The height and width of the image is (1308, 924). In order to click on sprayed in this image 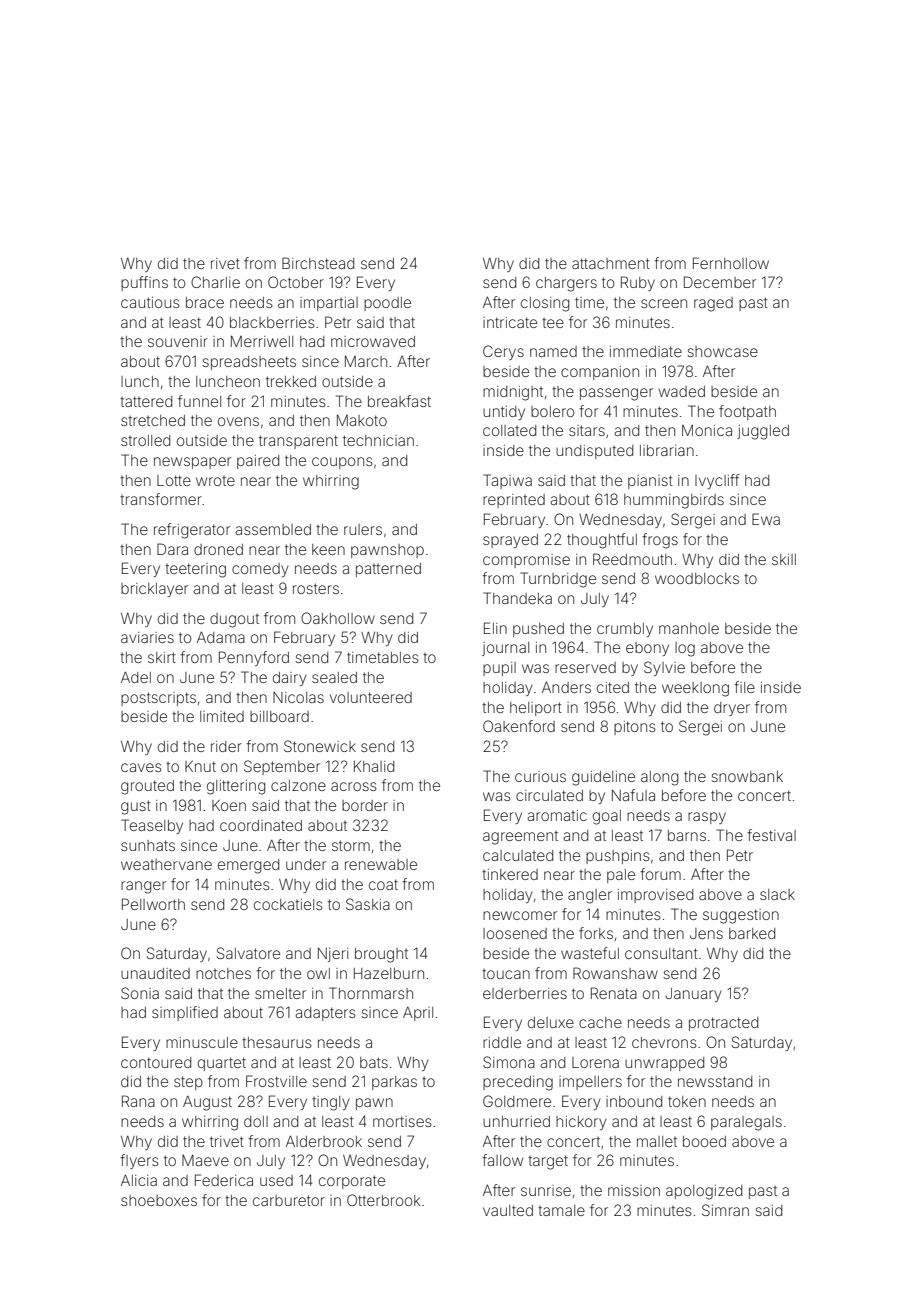, I will do `click(510, 541)`.
